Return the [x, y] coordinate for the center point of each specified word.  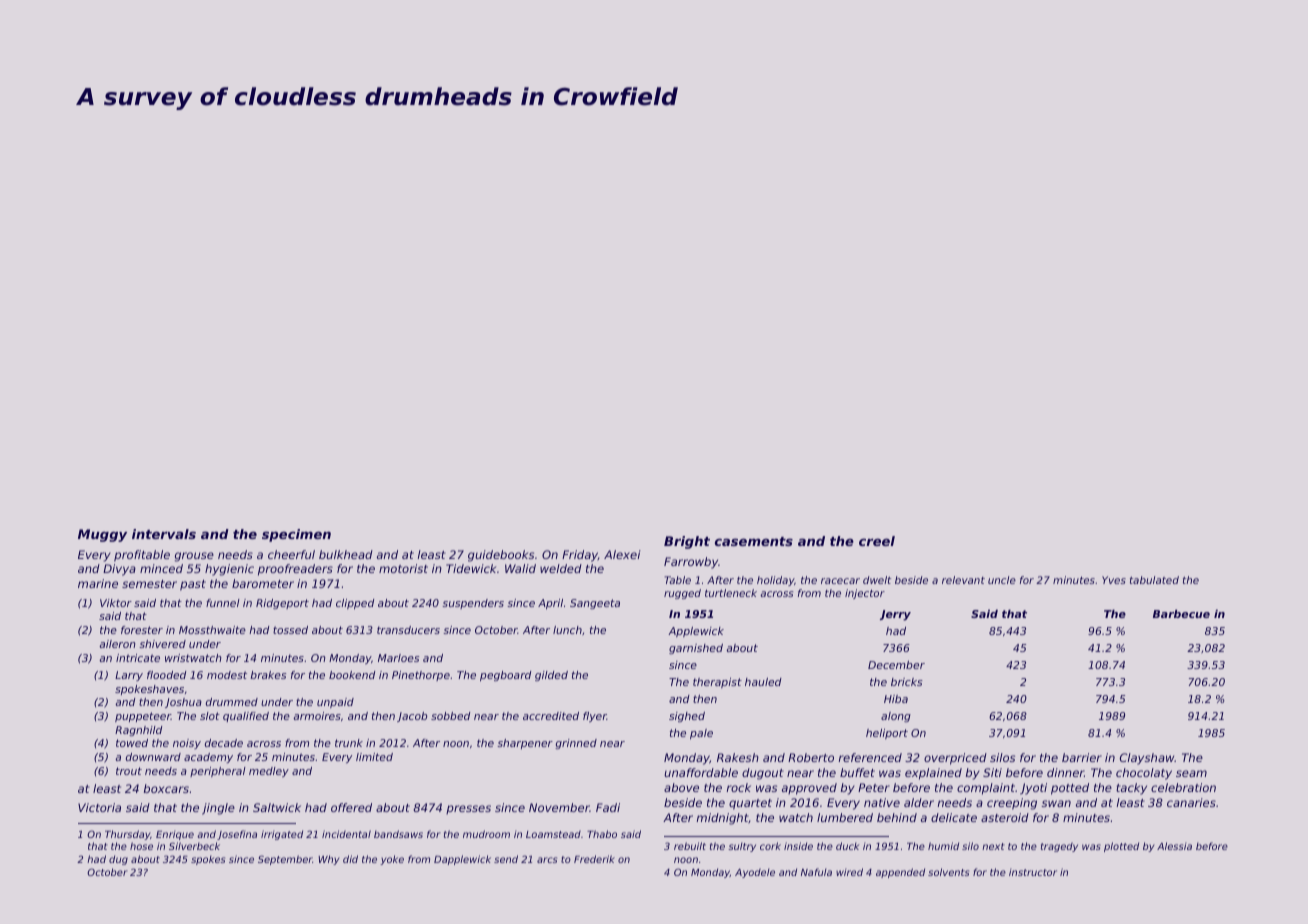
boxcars [166, 788]
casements [754, 541]
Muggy [102, 535]
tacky [1131, 789]
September [285, 860]
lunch [567, 630]
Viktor [116, 603]
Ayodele [755, 873]
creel [877, 541]
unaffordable [701, 772]
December [896, 665]
